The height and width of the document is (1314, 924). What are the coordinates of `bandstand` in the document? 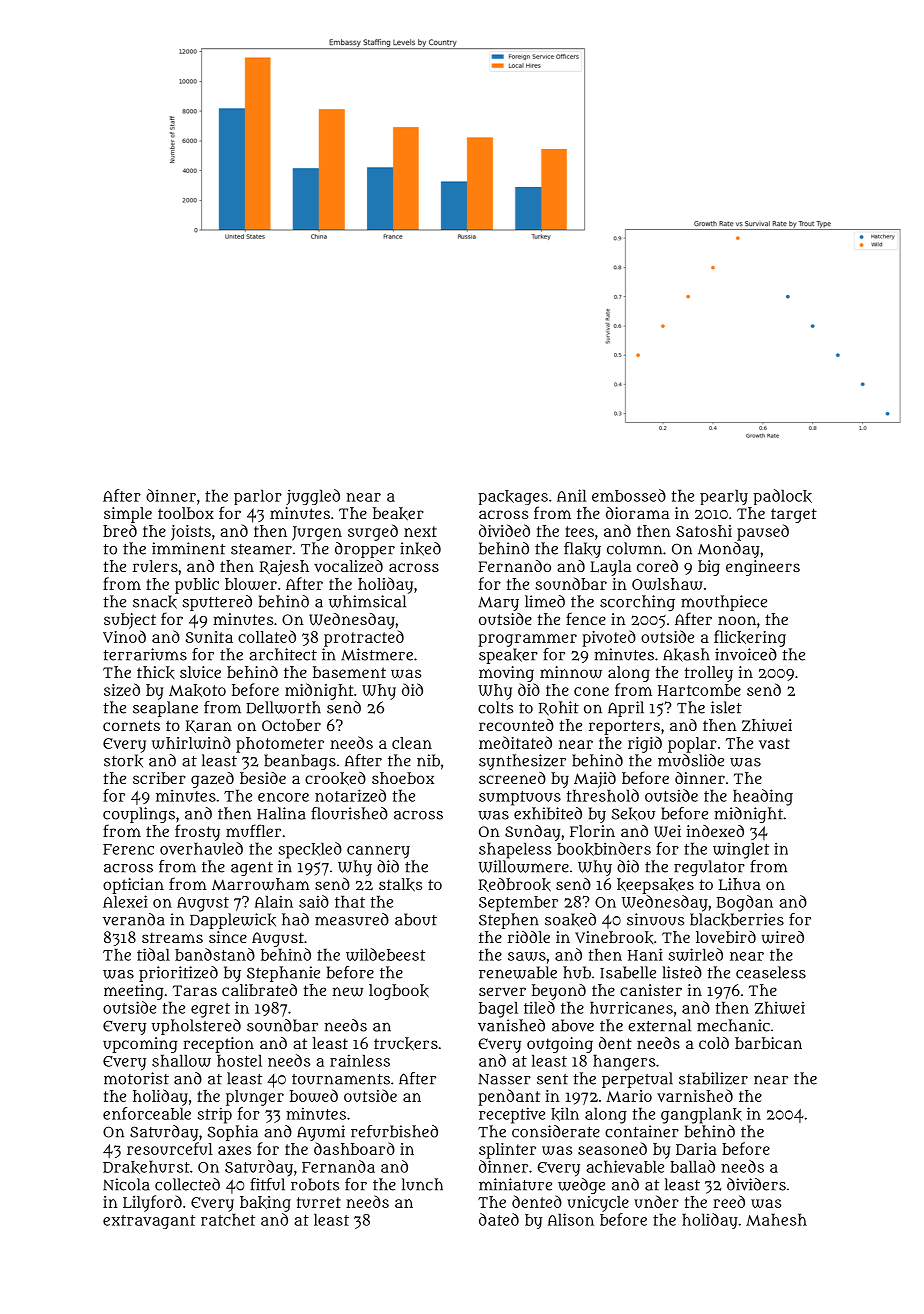 It's located at (215, 954).
